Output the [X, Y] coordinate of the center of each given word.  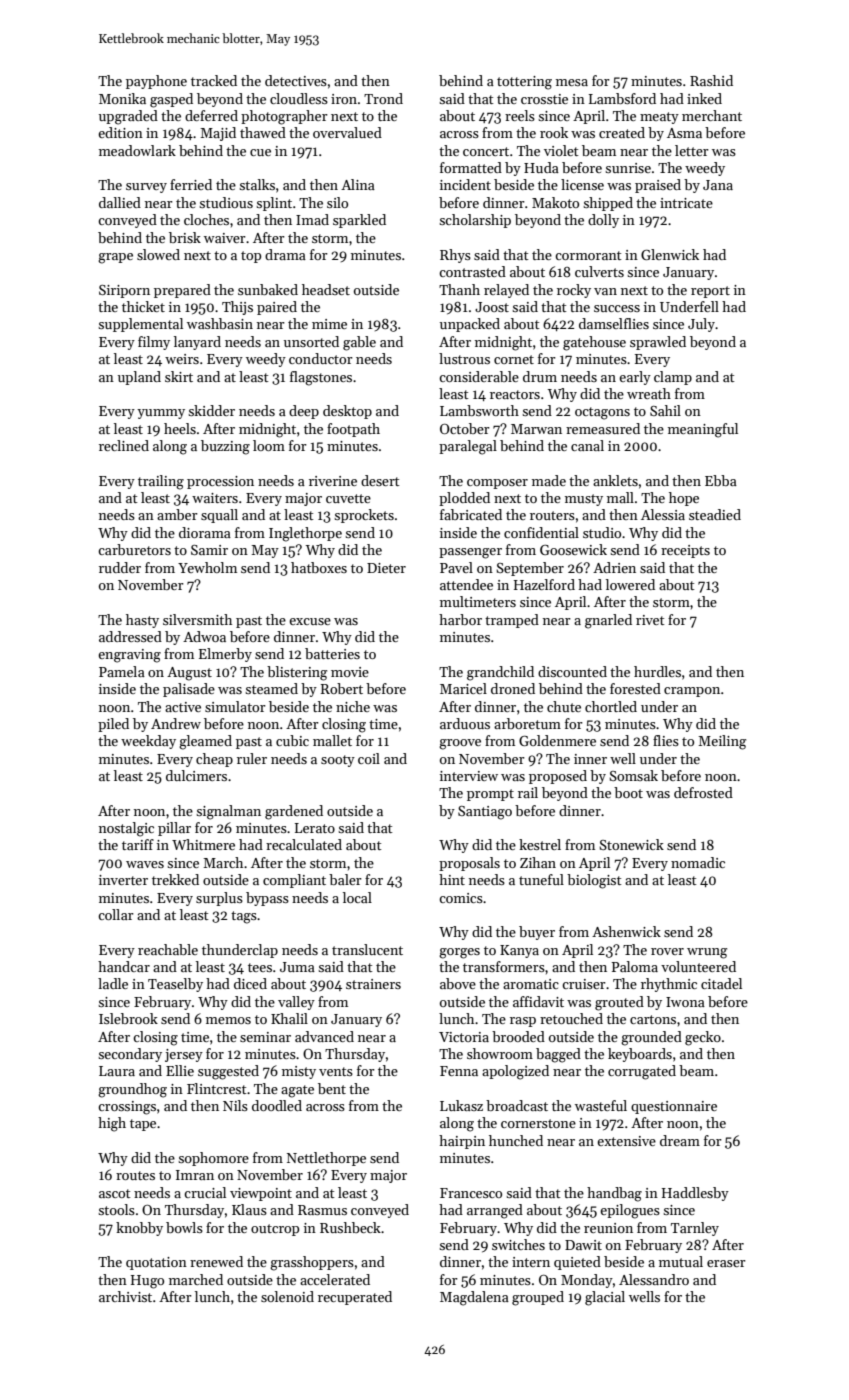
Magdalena [474, 1298]
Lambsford [622, 98]
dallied [120, 202]
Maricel [463, 688]
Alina [358, 184]
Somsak [633, 775]
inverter [123, 880]
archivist [125, 1296]
